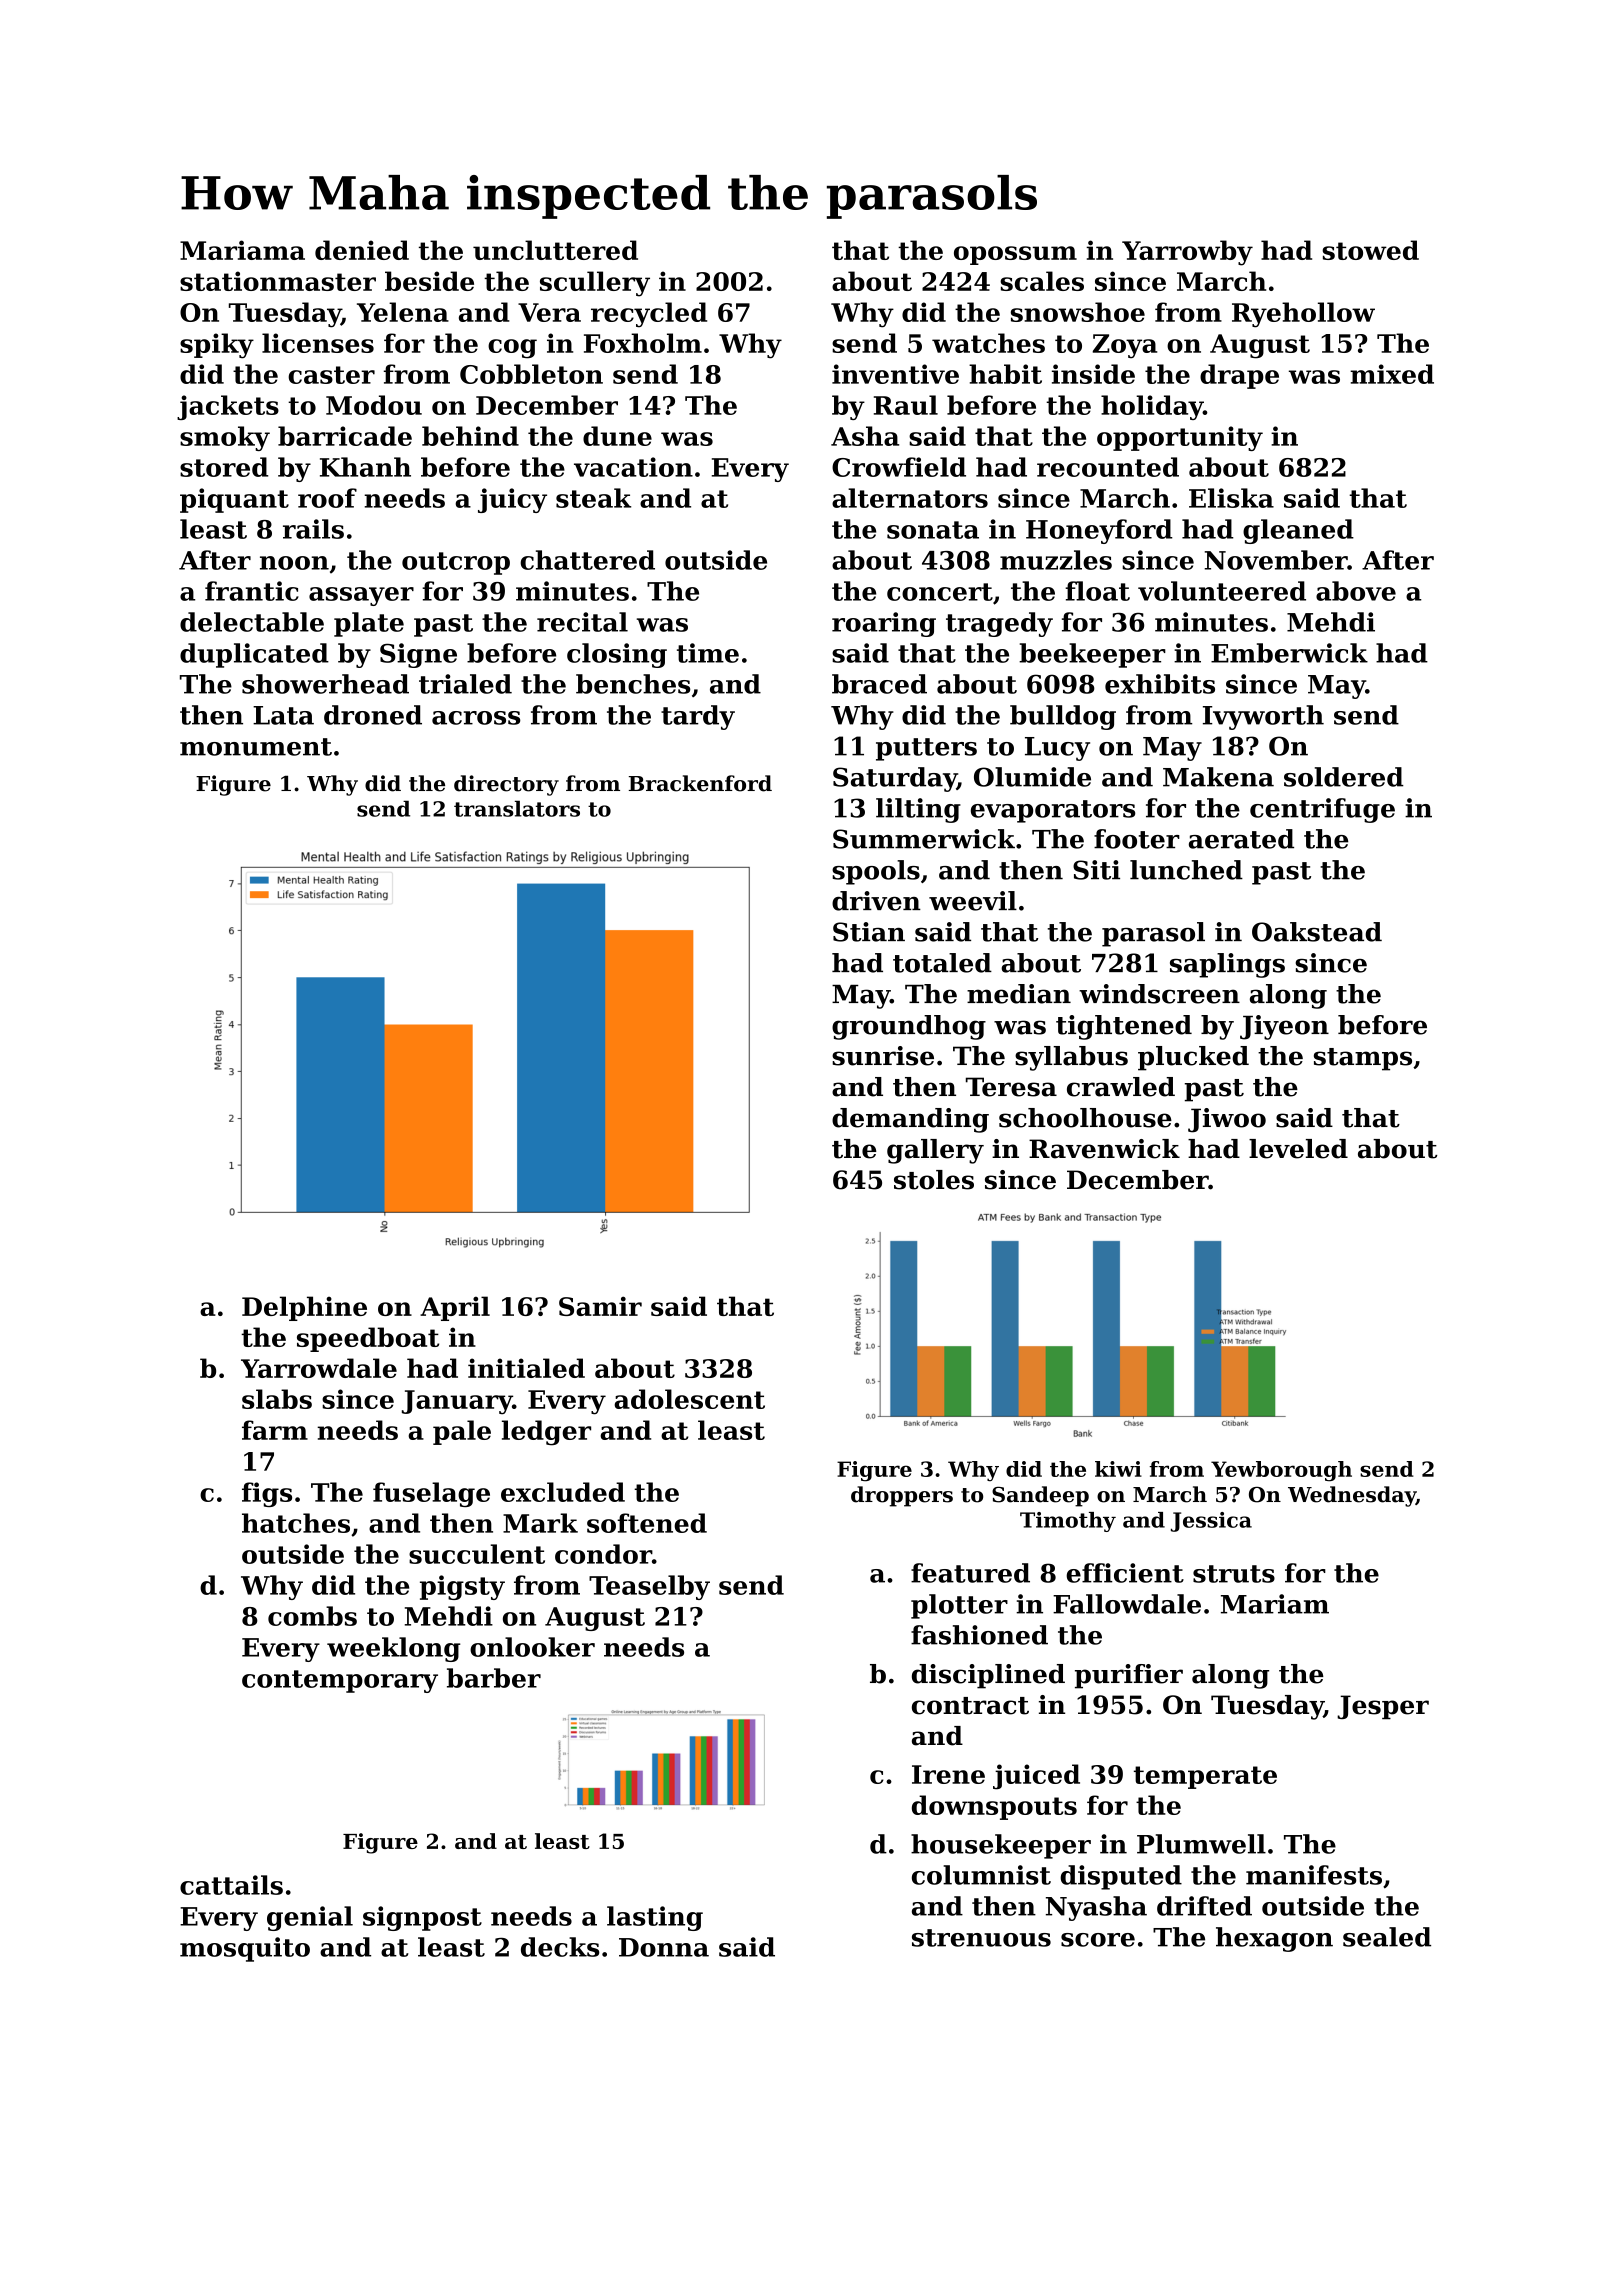 The image size is (1620, 2292). What do you see at coordinates (422, 1918) in the screenshot?
I see `signpost` at bounding box center [422, 1918].
